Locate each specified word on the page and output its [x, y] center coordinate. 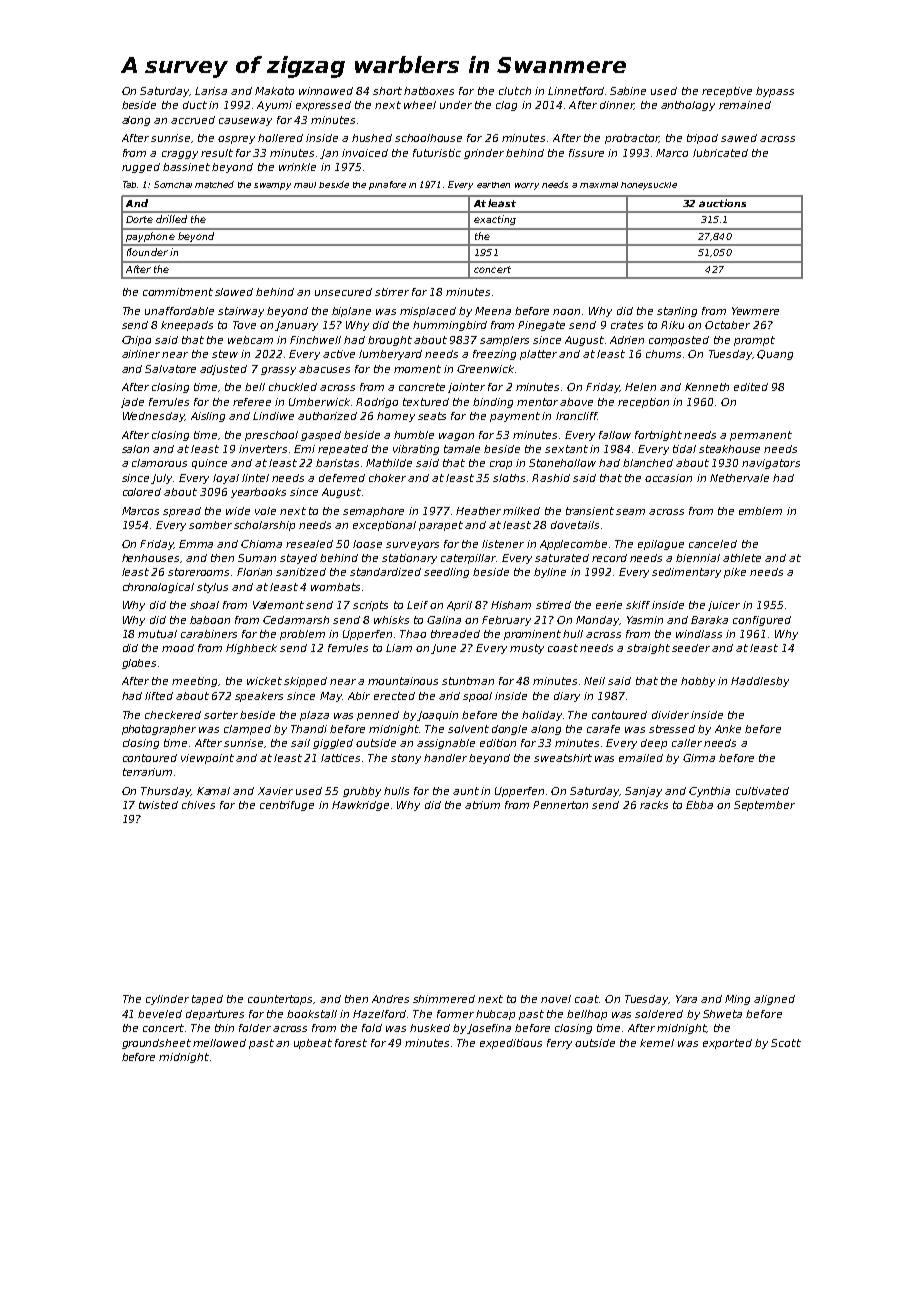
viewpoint [207, 759]
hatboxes [429, 91]
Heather [478, 511]
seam [630, 512]
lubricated [720, 153]
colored [142, 492]
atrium [482, 805]
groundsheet [156, 1044]
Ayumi [274, 106]
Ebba [699, 805]
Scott [786, 1043]
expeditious [511, 1044]
